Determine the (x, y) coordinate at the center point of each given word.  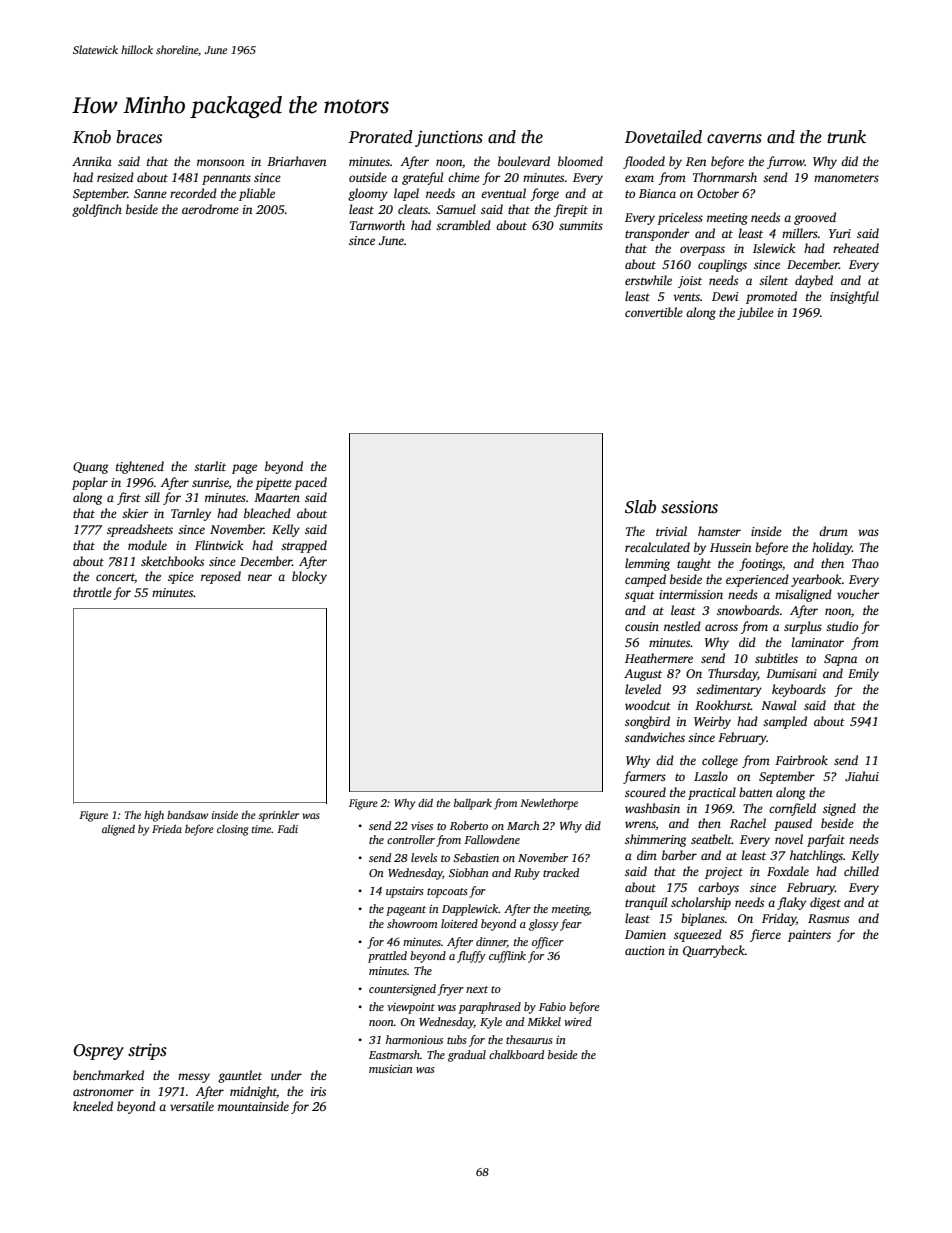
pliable (257, 194)
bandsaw (187, 815)
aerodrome (210, 209)
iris (318, 1091)
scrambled (463, 225)
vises (422, 826)
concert (115, 578)
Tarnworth (377, 225)
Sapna (840, 660)
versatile (192, 1106)
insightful (854, 297)
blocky (309, 577)
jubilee (755, 313)
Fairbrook (801, 760)
